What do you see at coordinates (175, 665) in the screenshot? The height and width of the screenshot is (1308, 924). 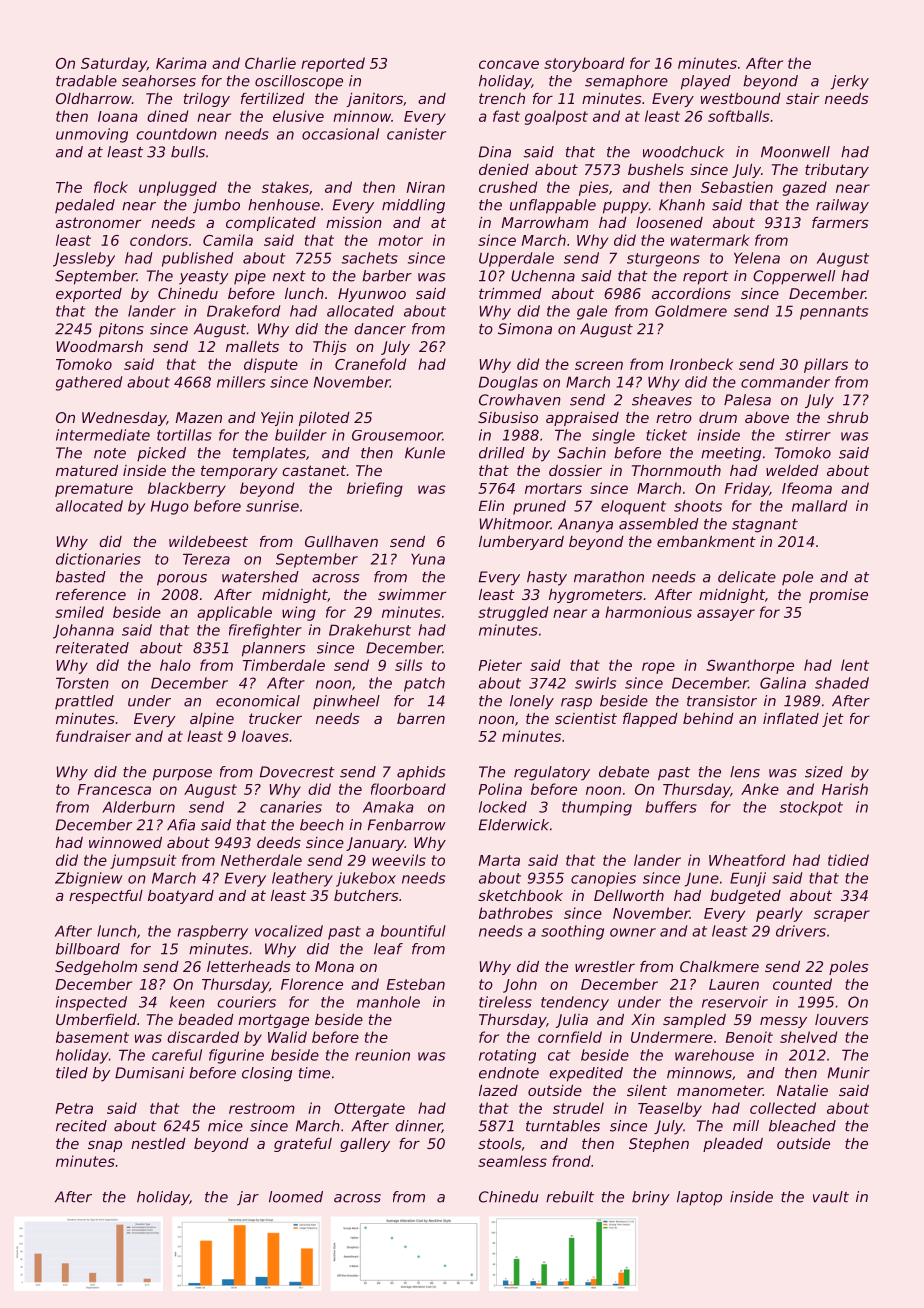 I see `halo` at bounding box center [175, 665].
